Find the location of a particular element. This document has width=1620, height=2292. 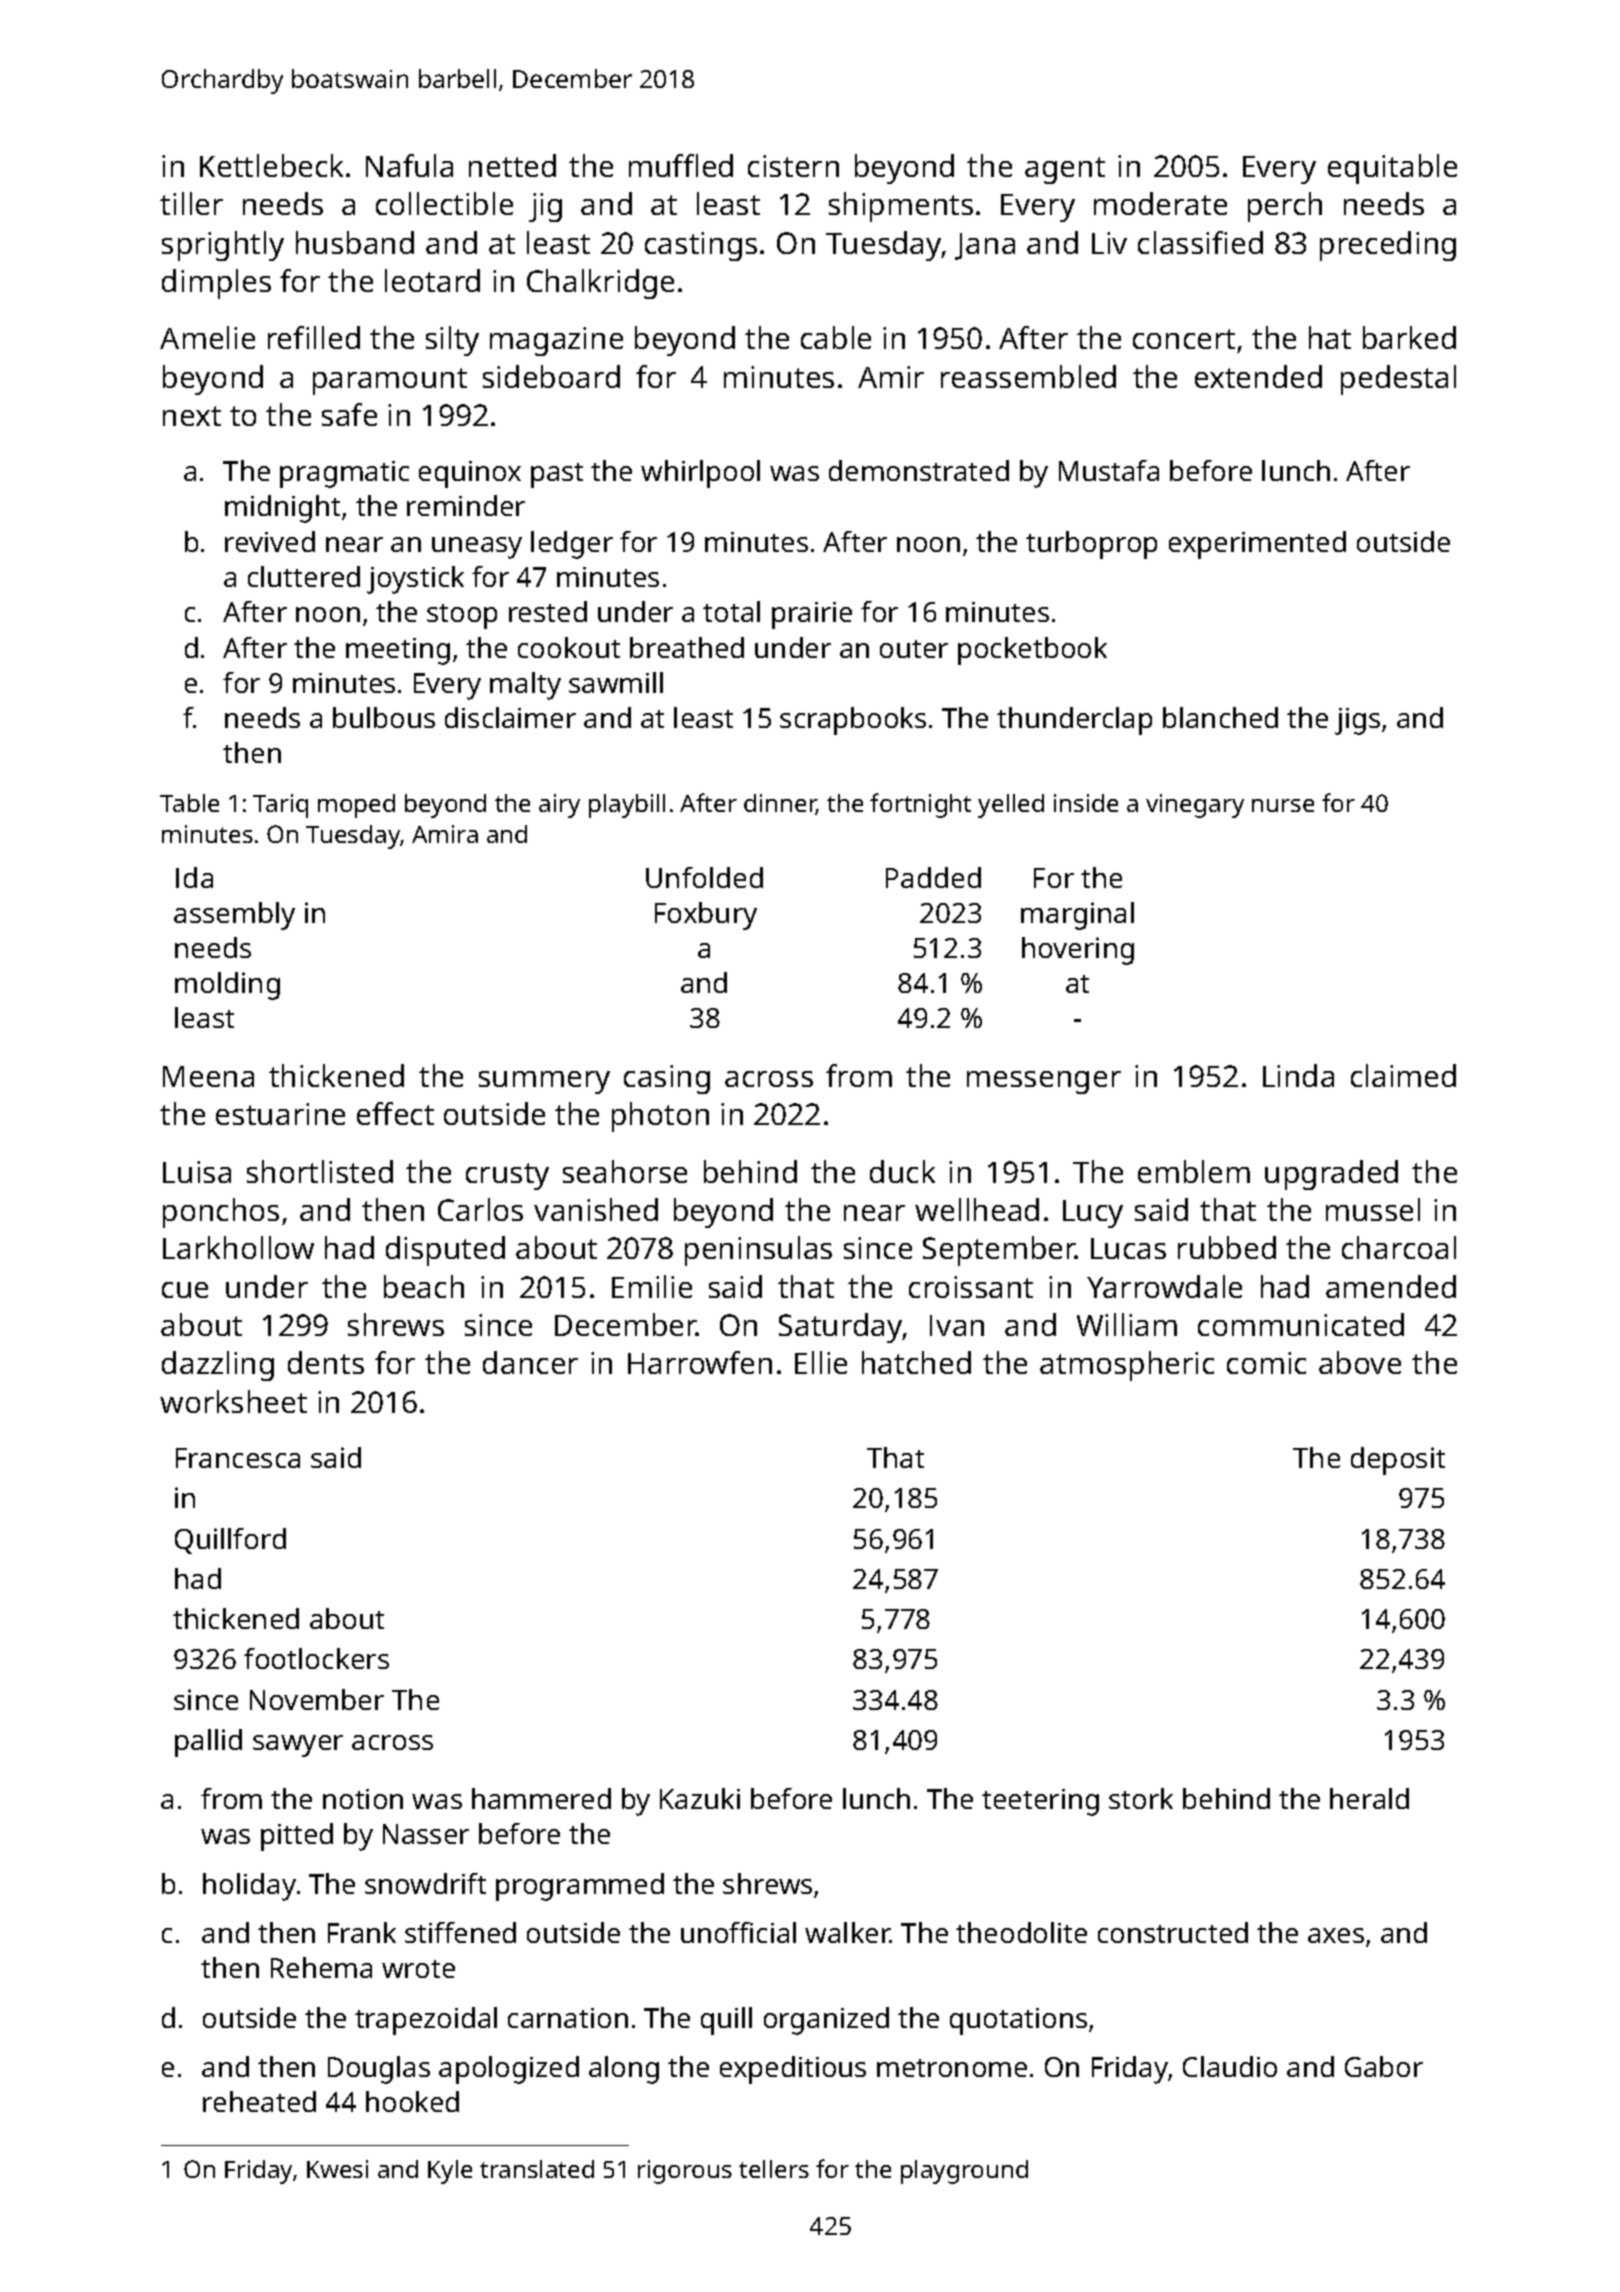

moped is located at coordinates (356, 806).
